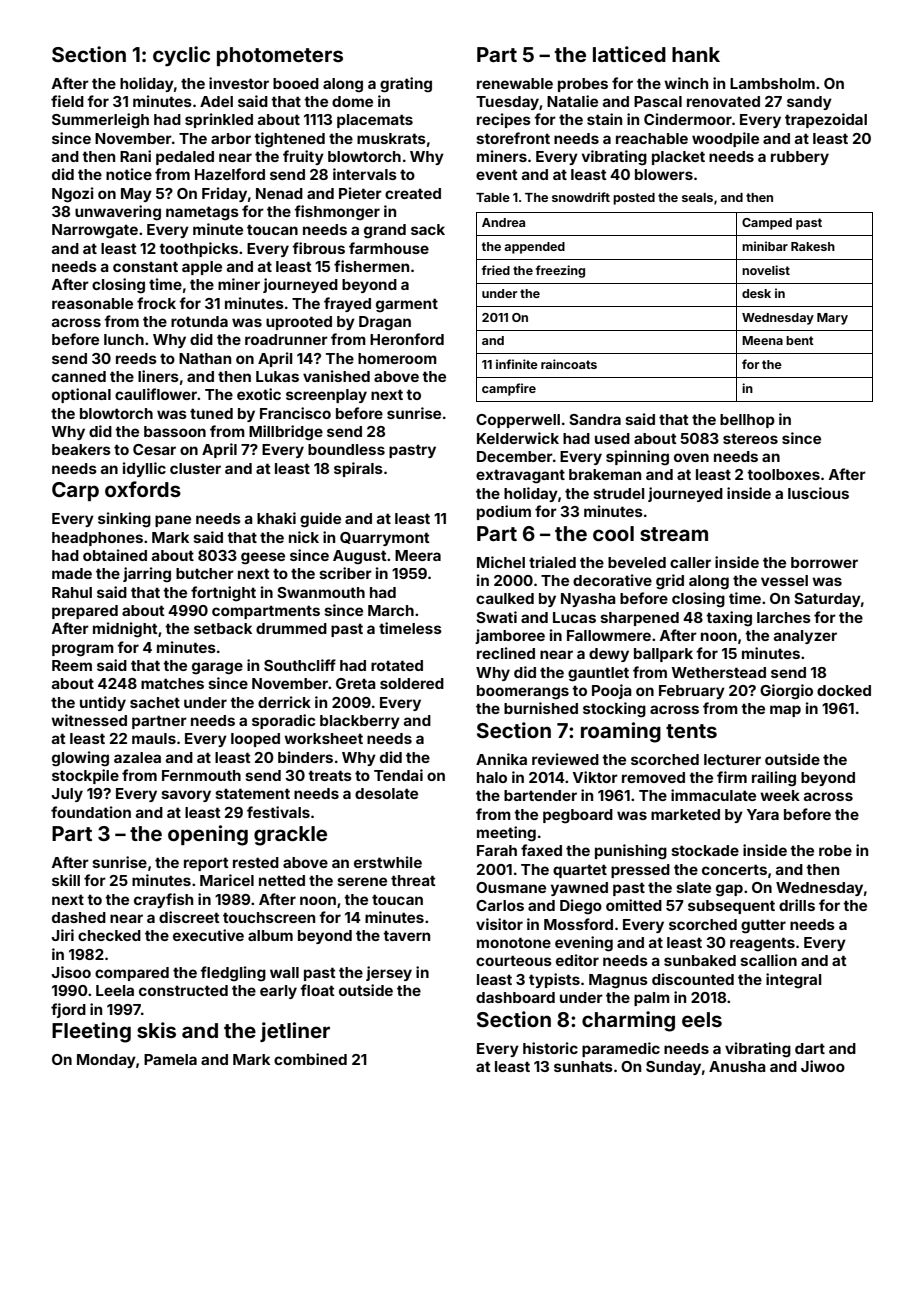 This screenshot has height=1308, width=924. I want to click on Ousmane, so click(511, 887).
